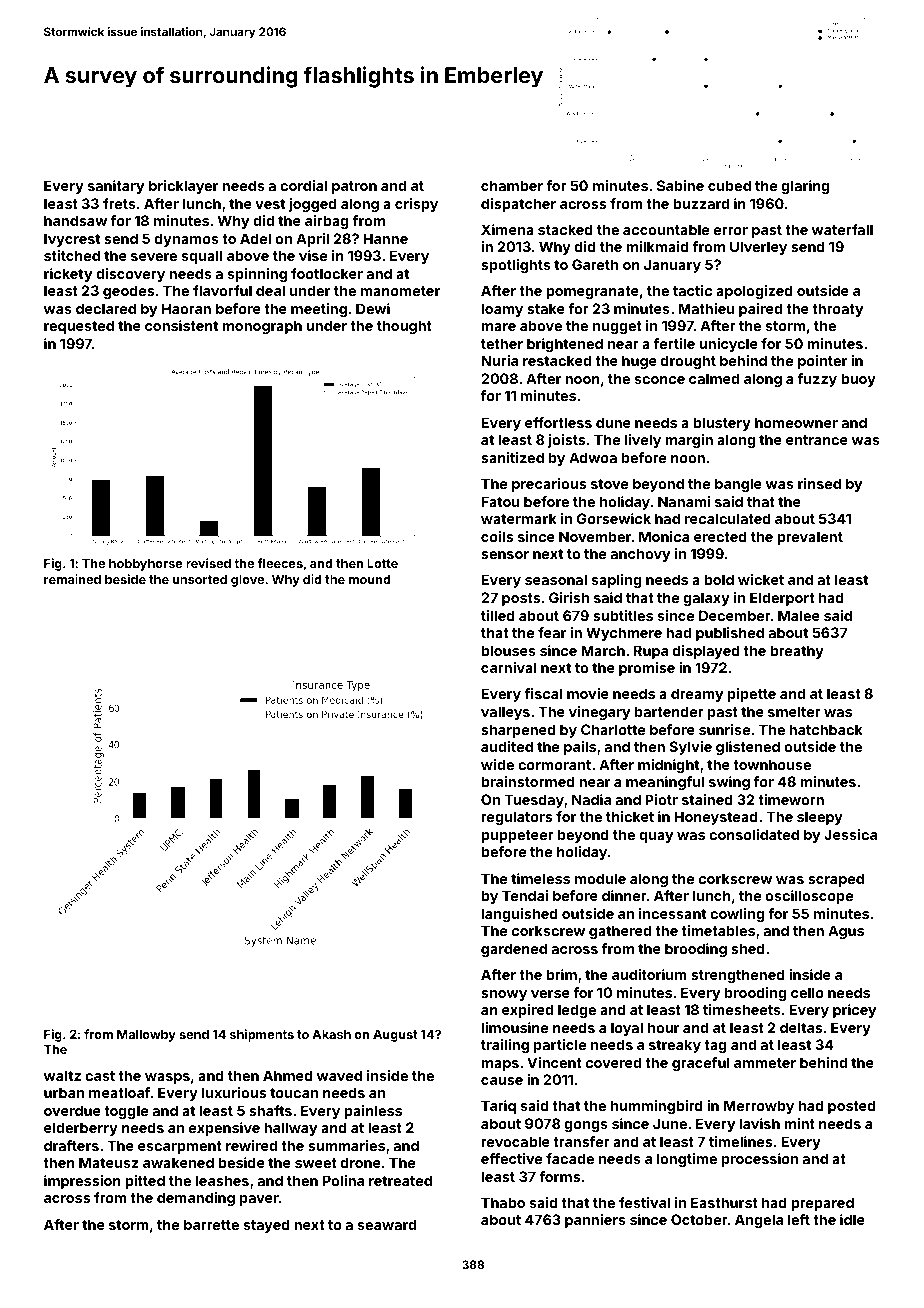 This image has height=1308, width=924. I want to click on festival, so click(644, 1202).
